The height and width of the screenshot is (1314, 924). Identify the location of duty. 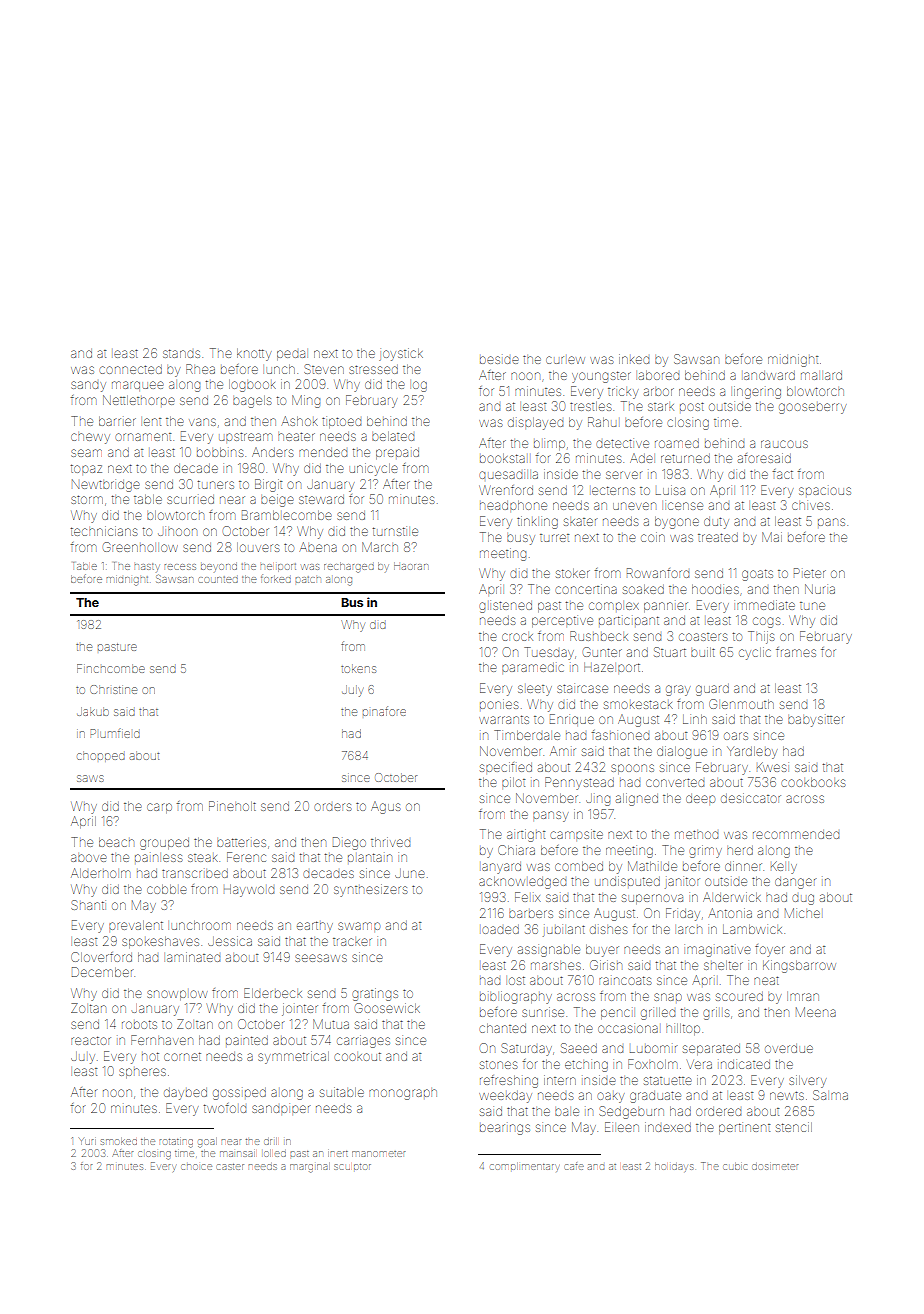
(716, 523).
